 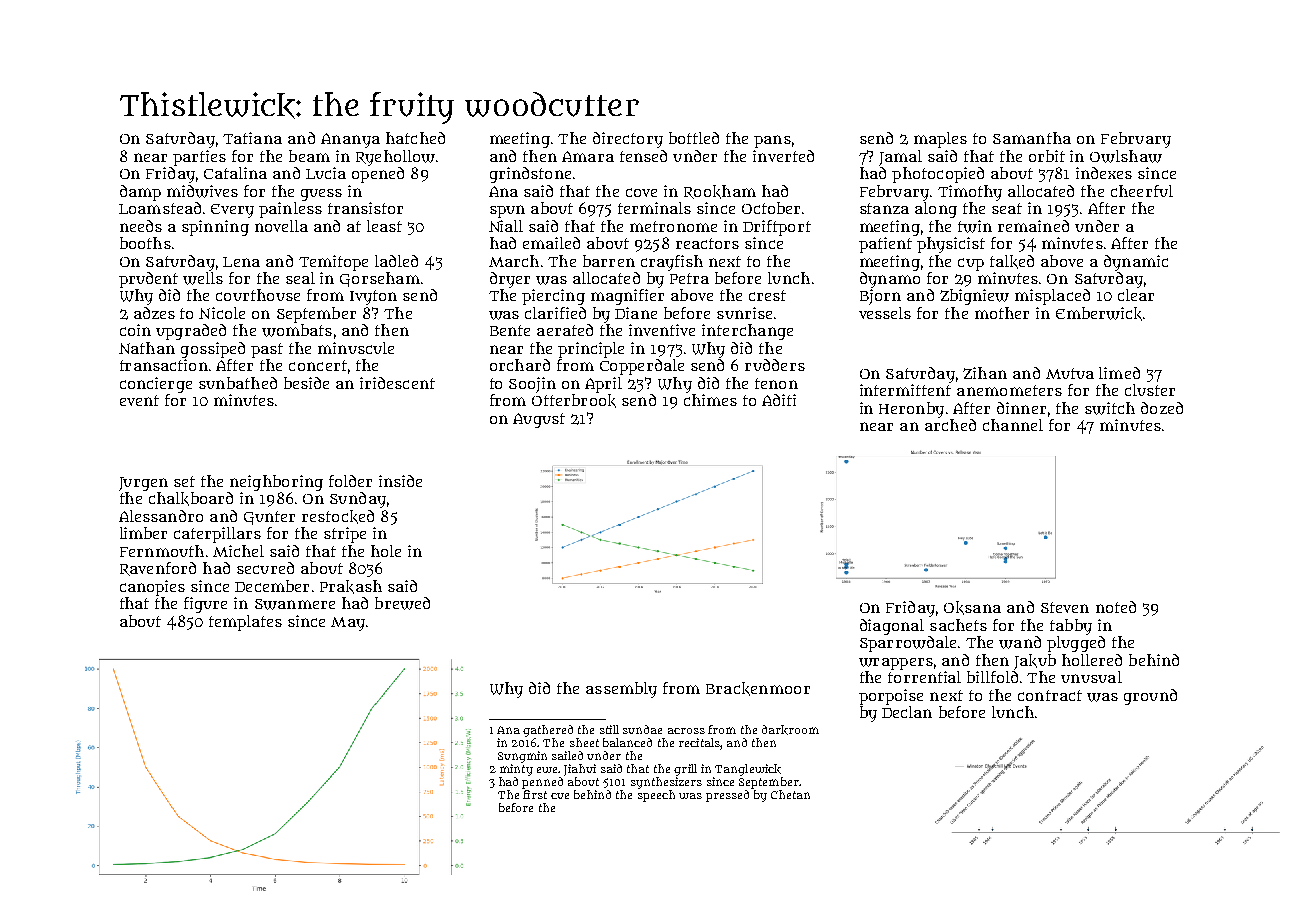 What do you see at coordinates (297, 330) in the screenshot?
I see `wombats` at bounding box center [297, 330].
